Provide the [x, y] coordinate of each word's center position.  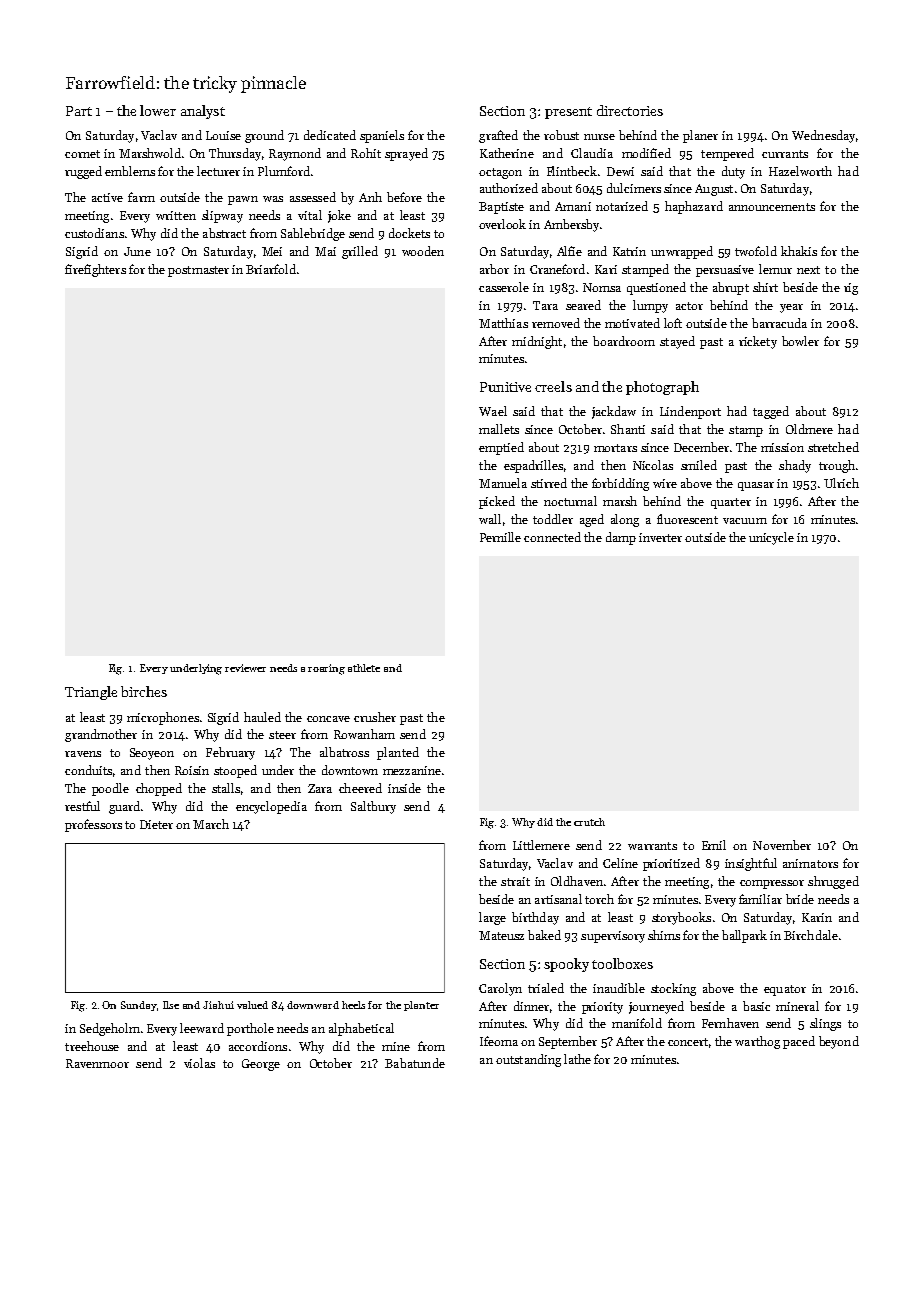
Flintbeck [572, 171]
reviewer [245, 668]
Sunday [139, 1006]
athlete [364, 668]
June [137, 251]
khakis [799, 251]
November [782, 845]
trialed [546, 988]
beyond [839, 1042]
